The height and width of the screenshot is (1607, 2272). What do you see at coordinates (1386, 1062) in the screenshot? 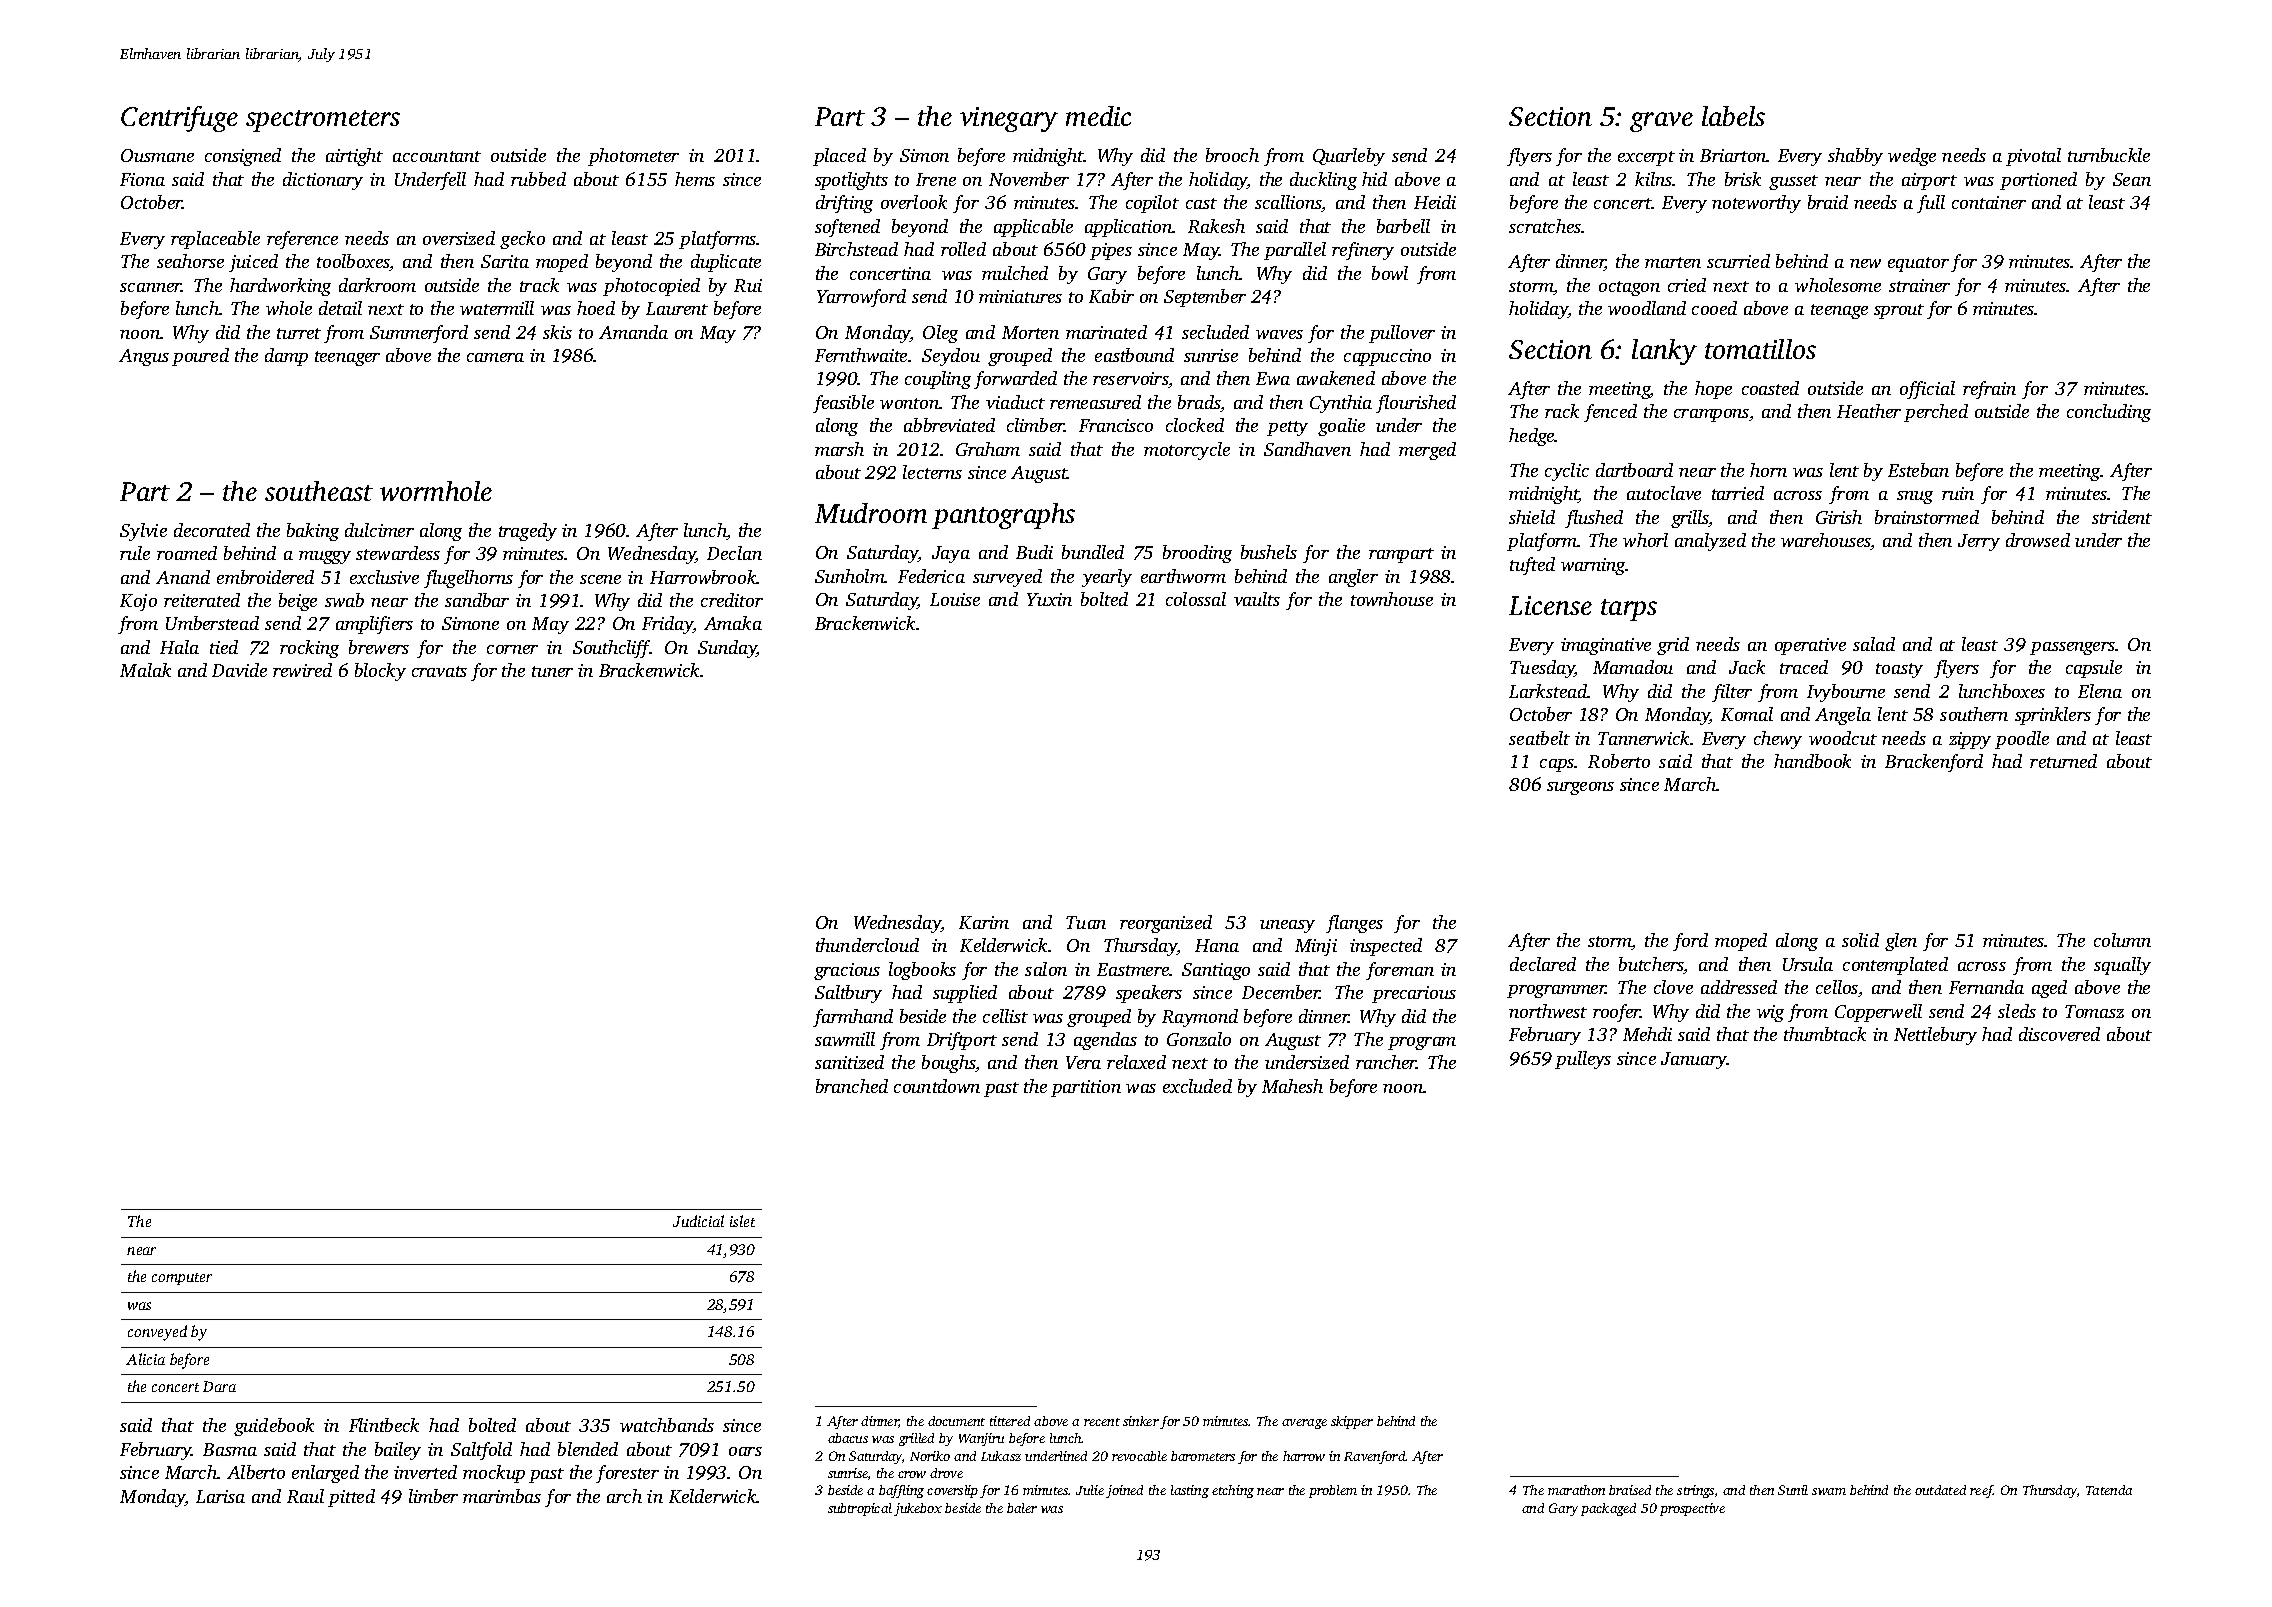
I see `rancher` at bounding box center [1386, 1062].
